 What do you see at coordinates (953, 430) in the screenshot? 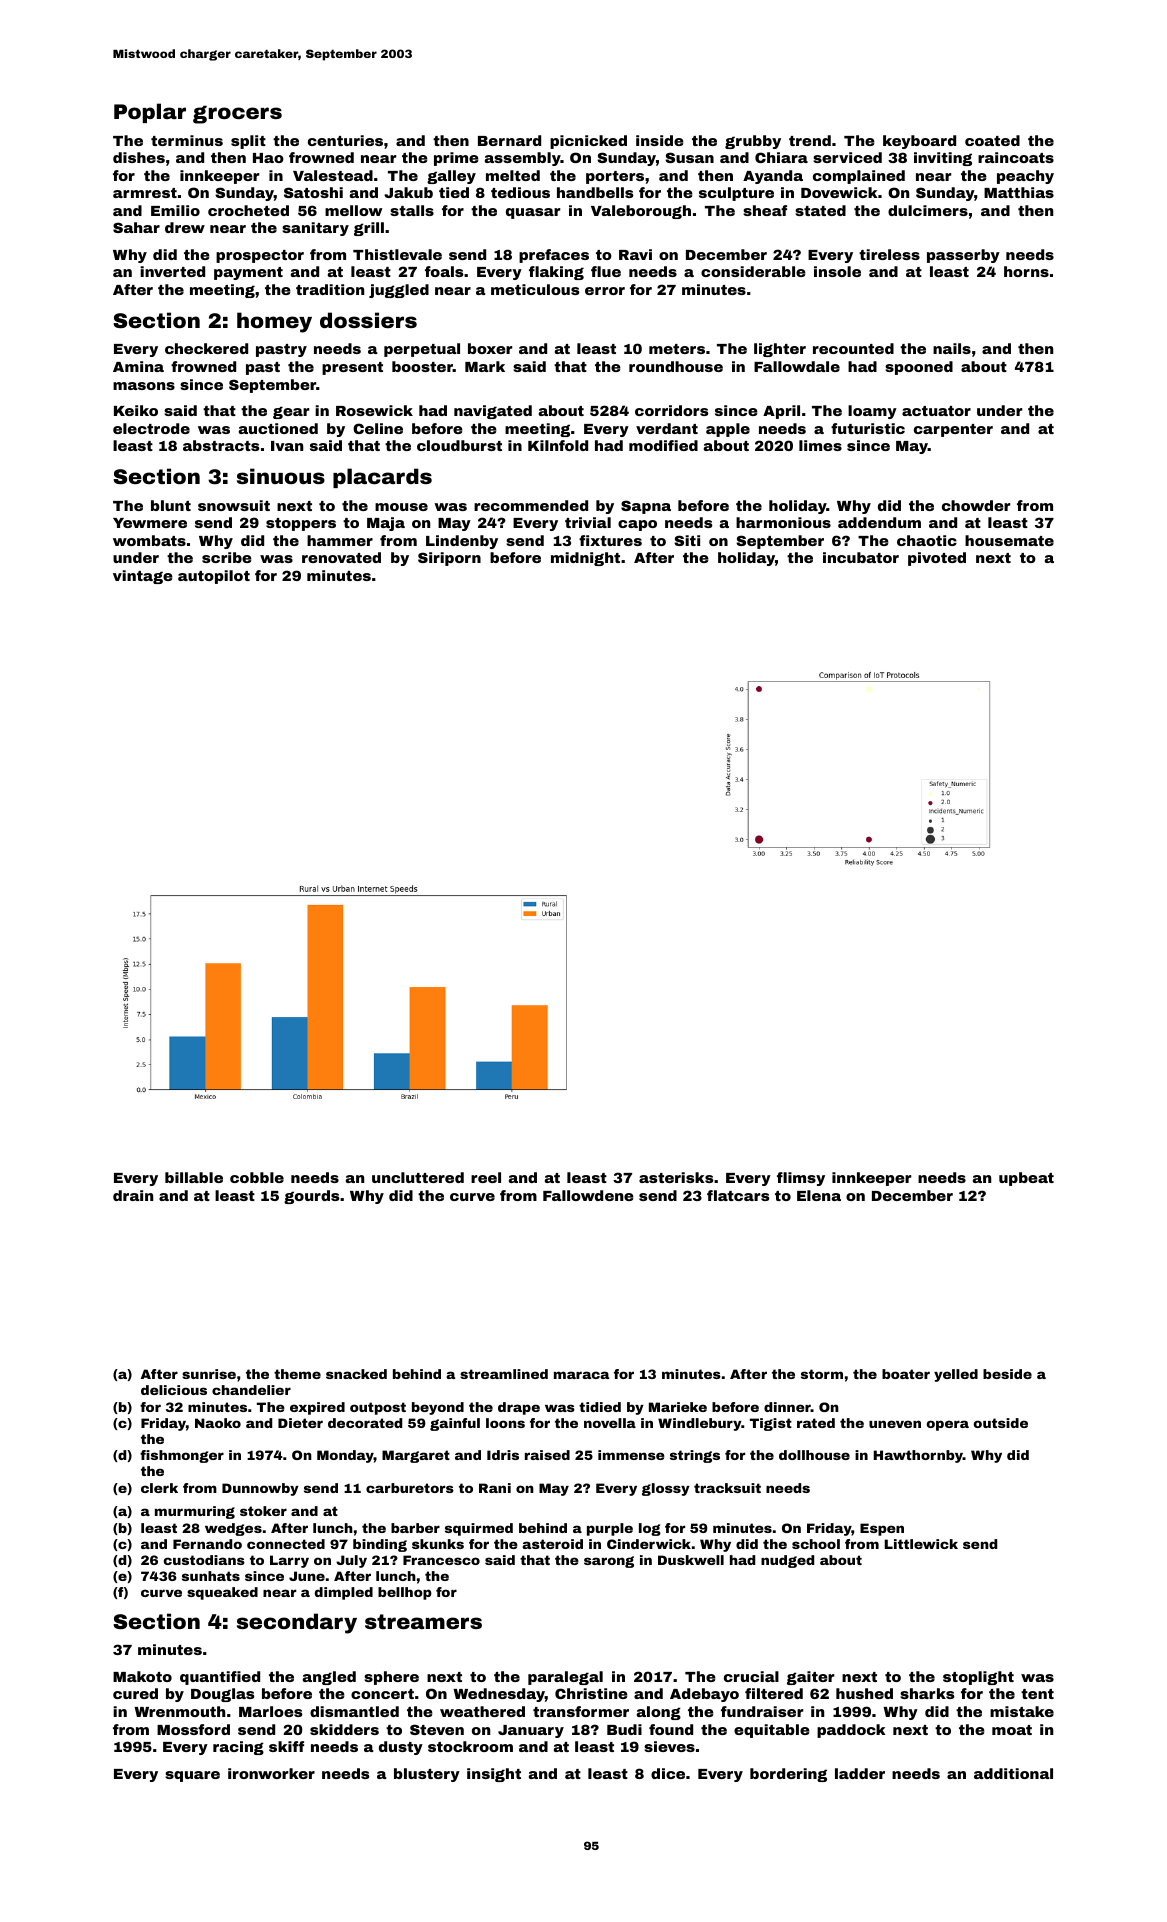
I see `carpenter` at bounding box center [953, 430].
